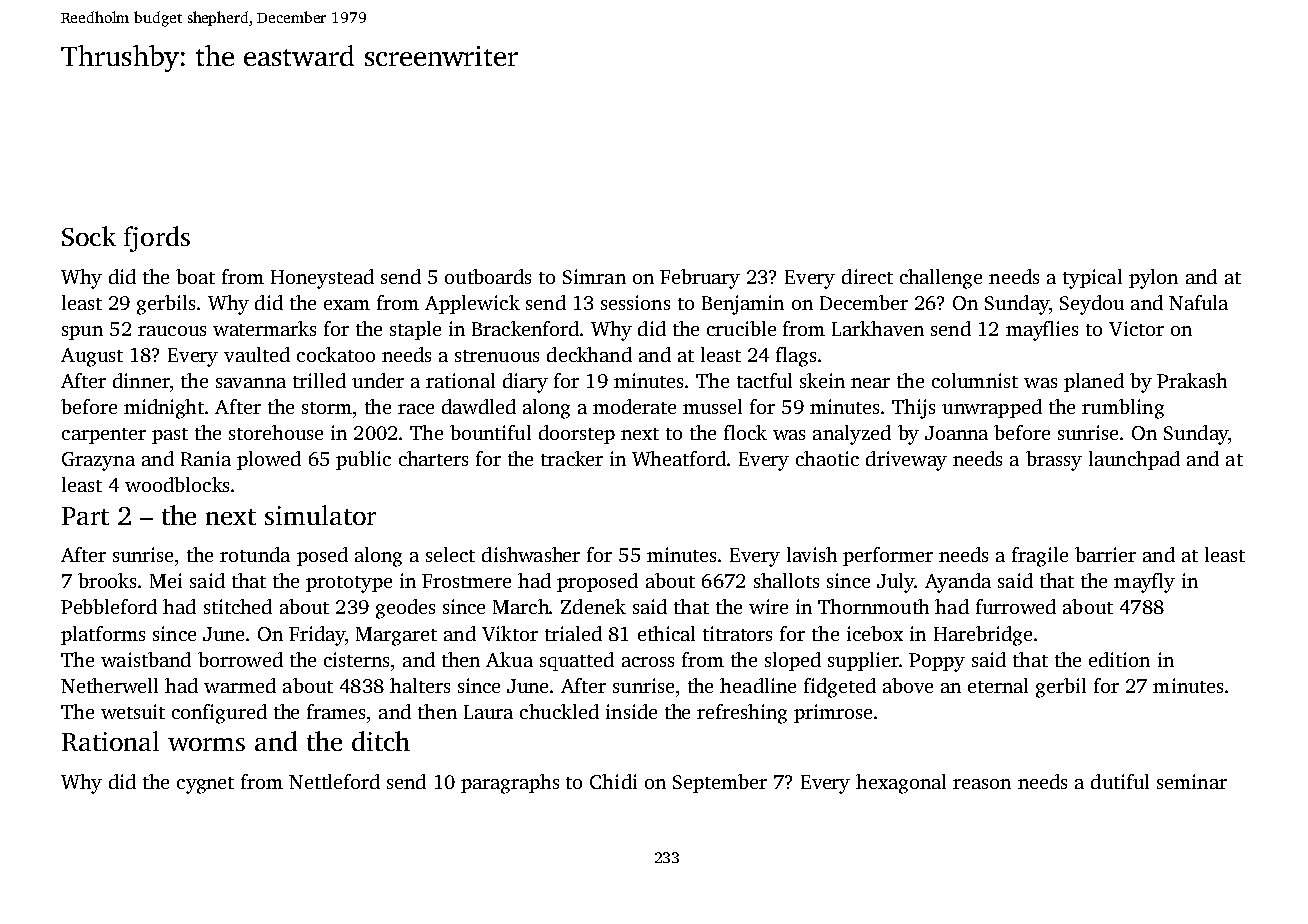  What do you see at coordinates (1054, 461) in the page?
I see `brassy` at bounding box center [1054, 461].
